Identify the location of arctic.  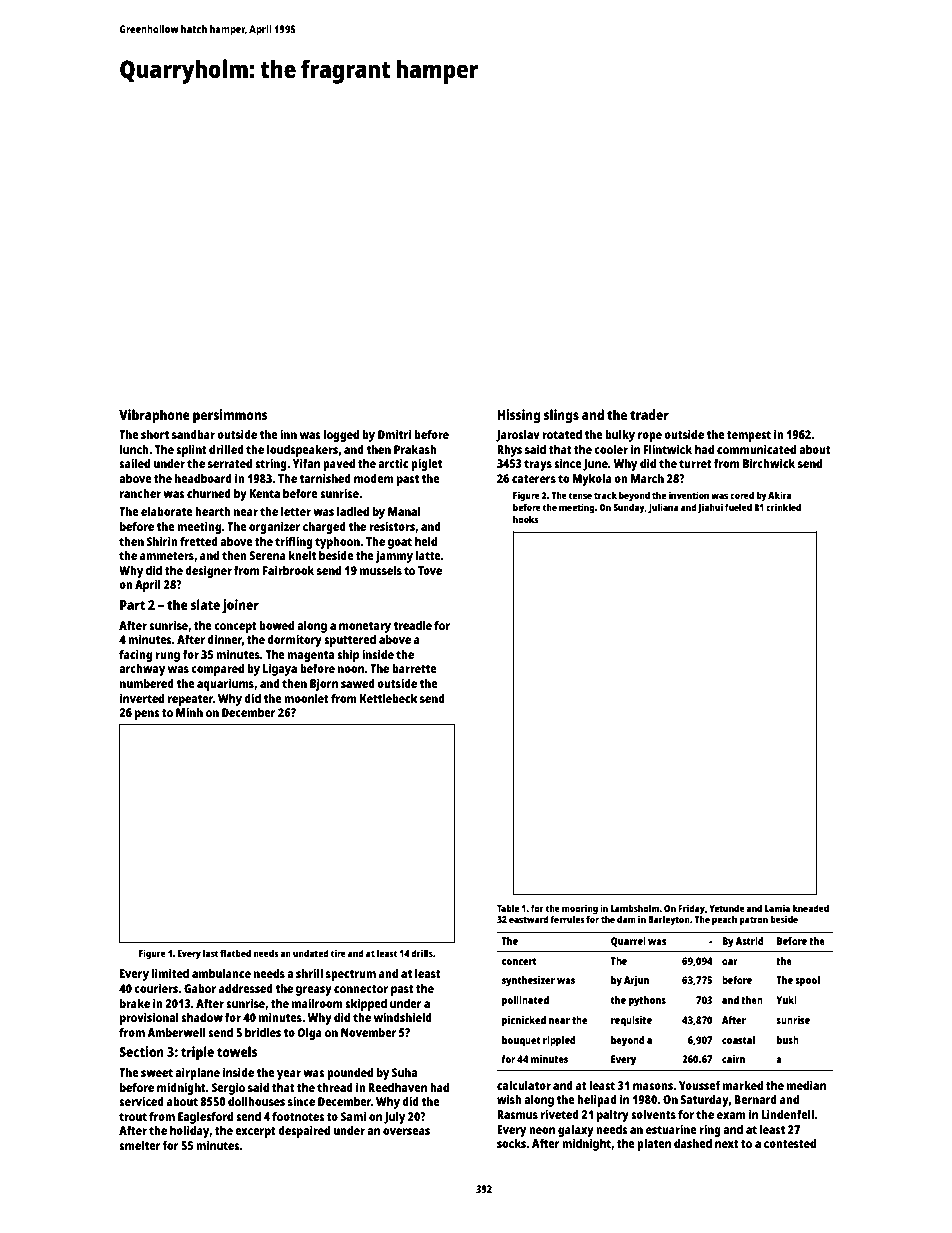
(393, 463).
